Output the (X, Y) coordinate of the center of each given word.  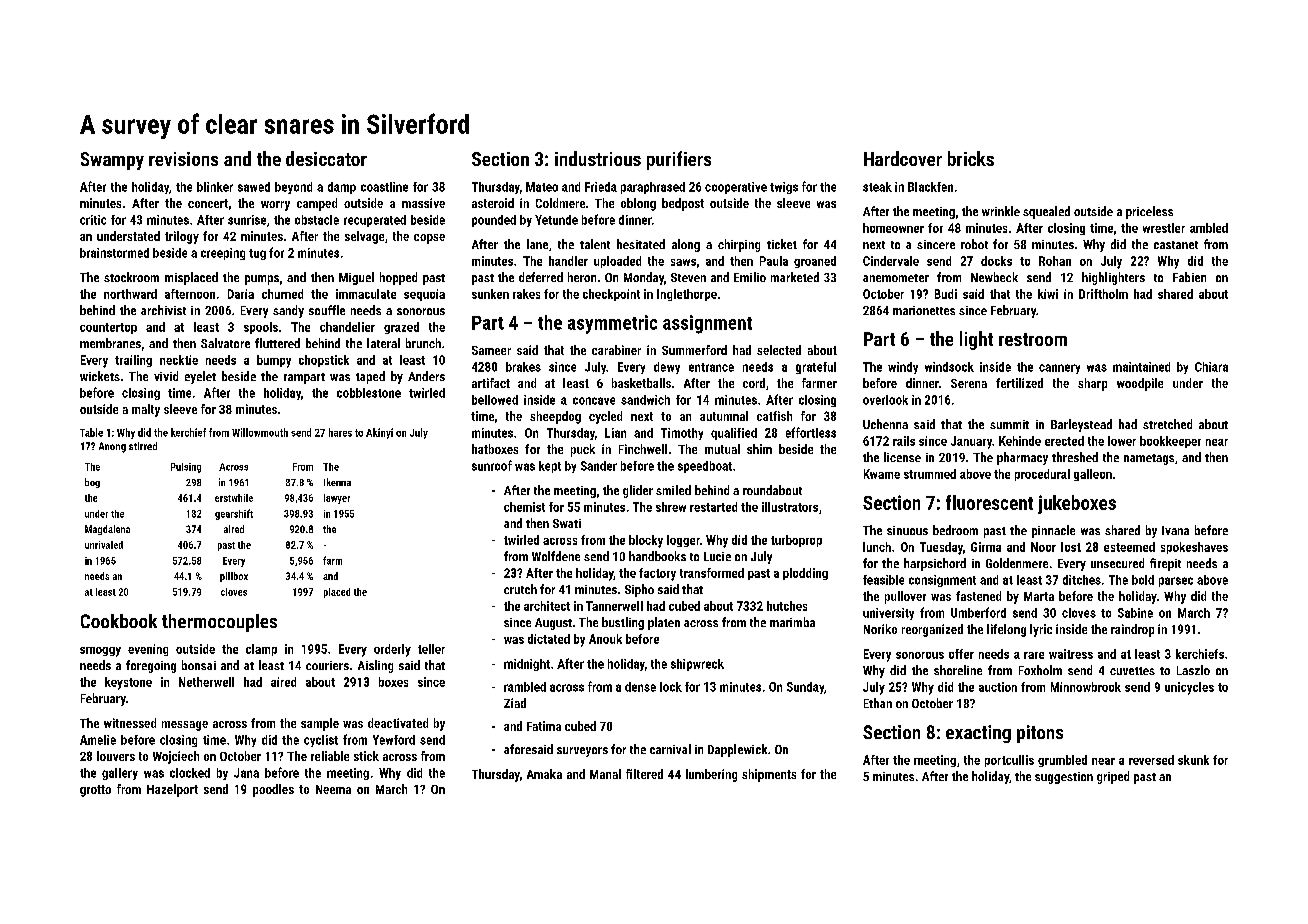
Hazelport (172, 790)
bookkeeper (1170, 442)
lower (1122, 441)
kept (550, 467)
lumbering (711, 775)
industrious (598, 158)
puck (583, 450)
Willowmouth (260, 432)
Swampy (112, 161)
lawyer (337, 499)
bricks (971, 158)
